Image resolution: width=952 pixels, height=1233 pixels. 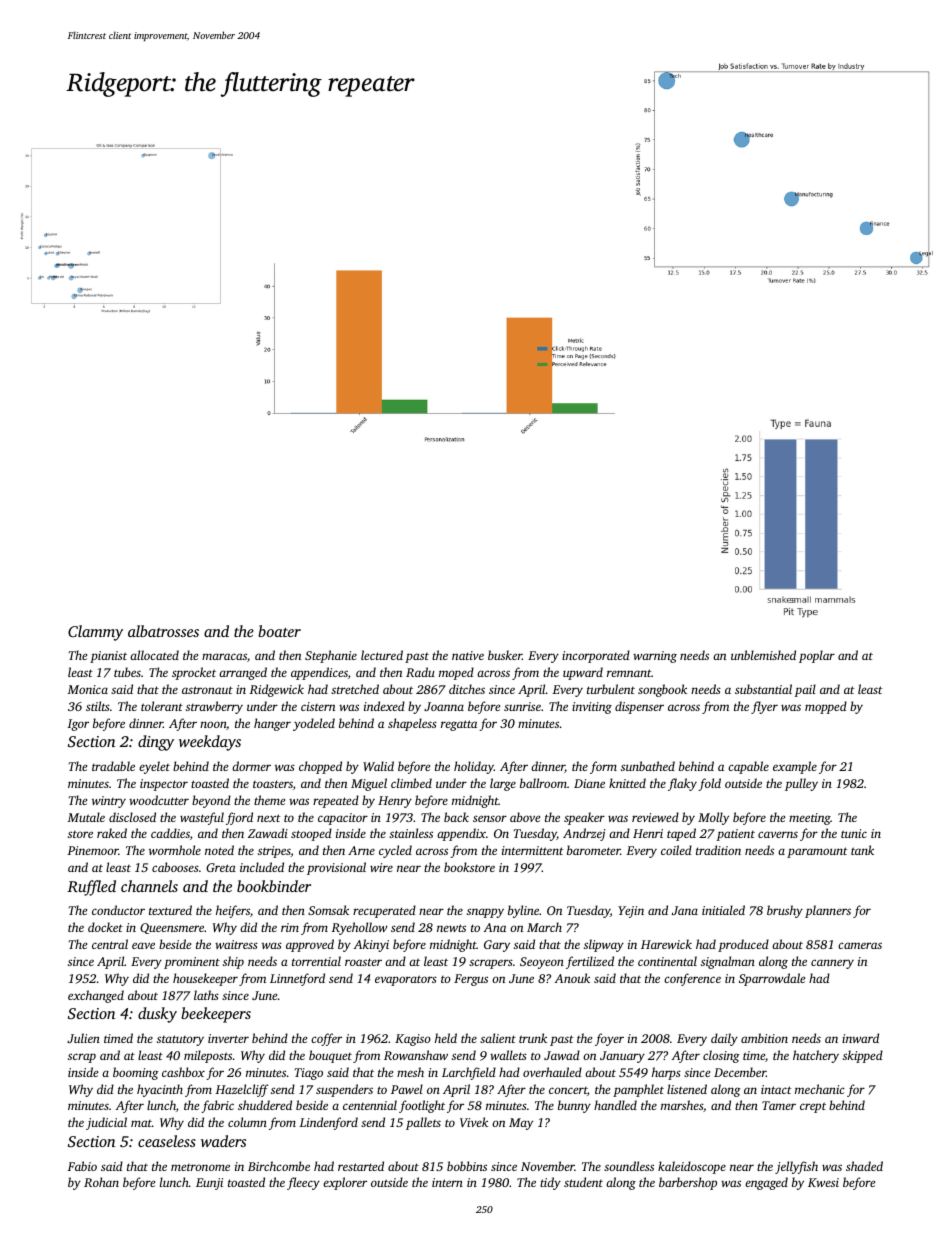 I want to click on unblemished, so click(x=763, y=655).
